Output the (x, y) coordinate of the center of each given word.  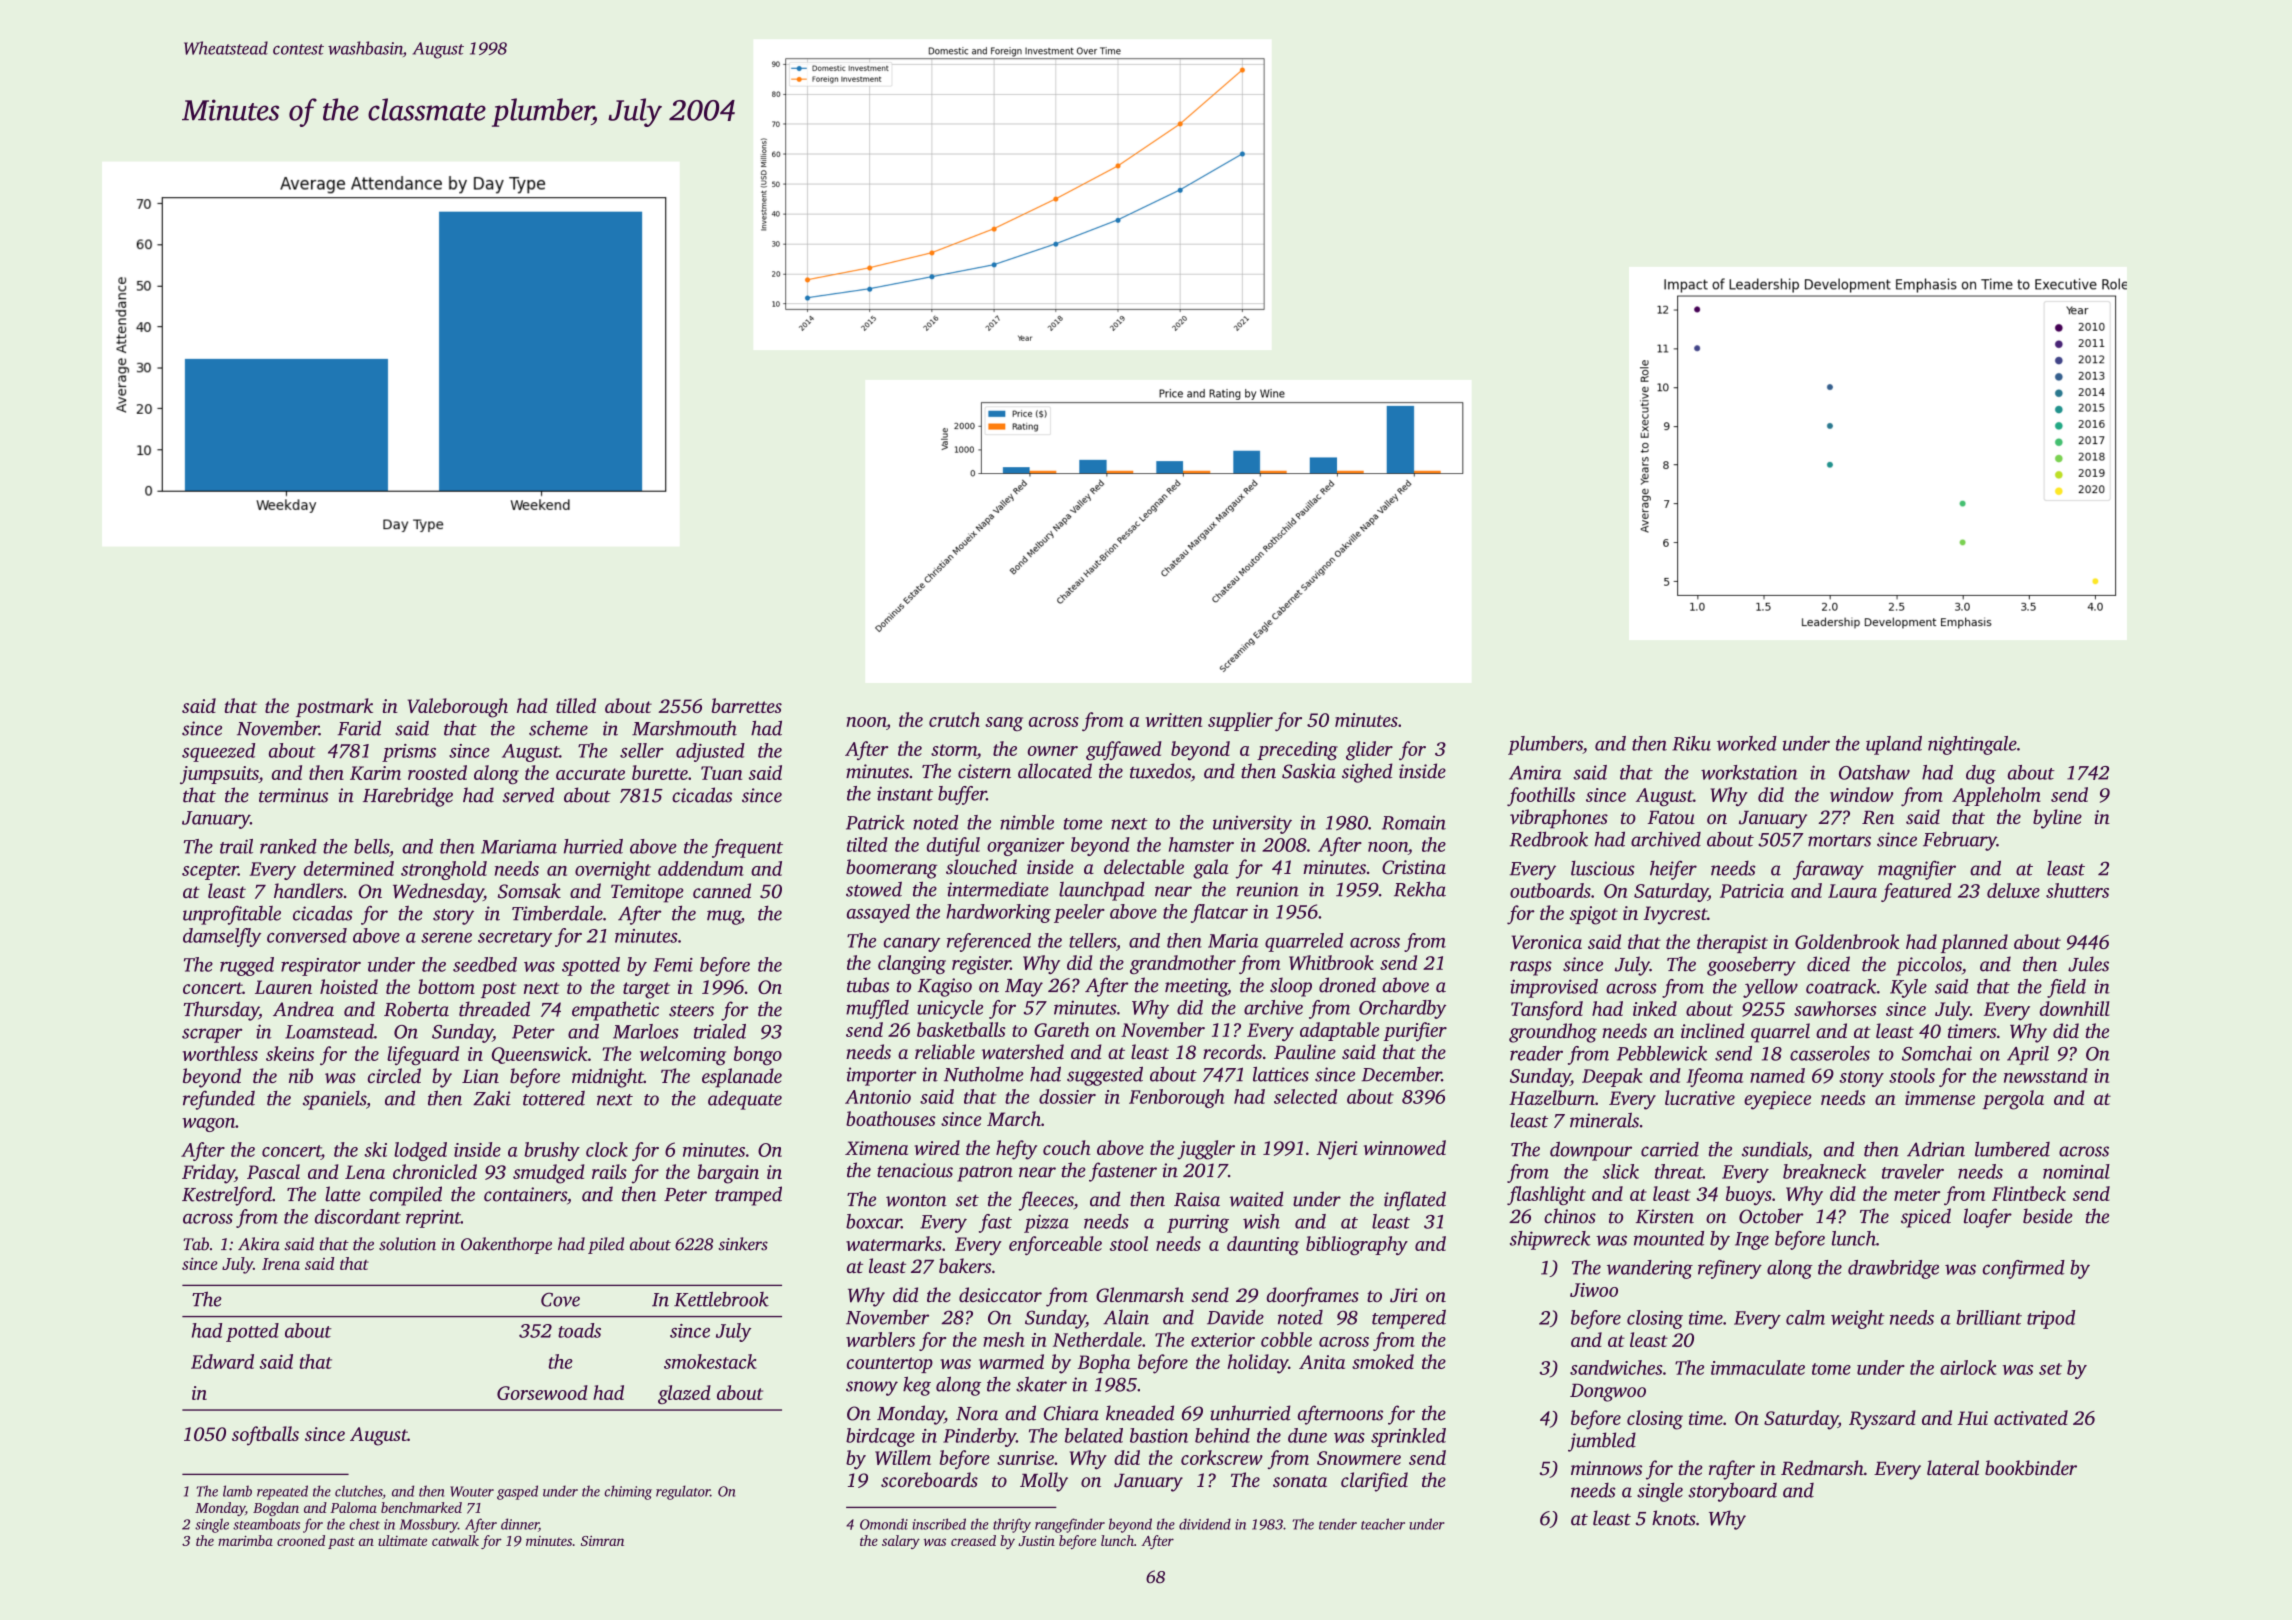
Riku (1691, 743)
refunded (219, 1100)
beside (2048, 1216)
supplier (1240, 721)
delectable (1144, 866)
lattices (1281, 1074)
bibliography (1357, 1245)
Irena (281, 1264)
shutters (2077, 890)
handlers (308, 890)
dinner (520, 1525)
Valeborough (458, 708)
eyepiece (1777, 1100)
